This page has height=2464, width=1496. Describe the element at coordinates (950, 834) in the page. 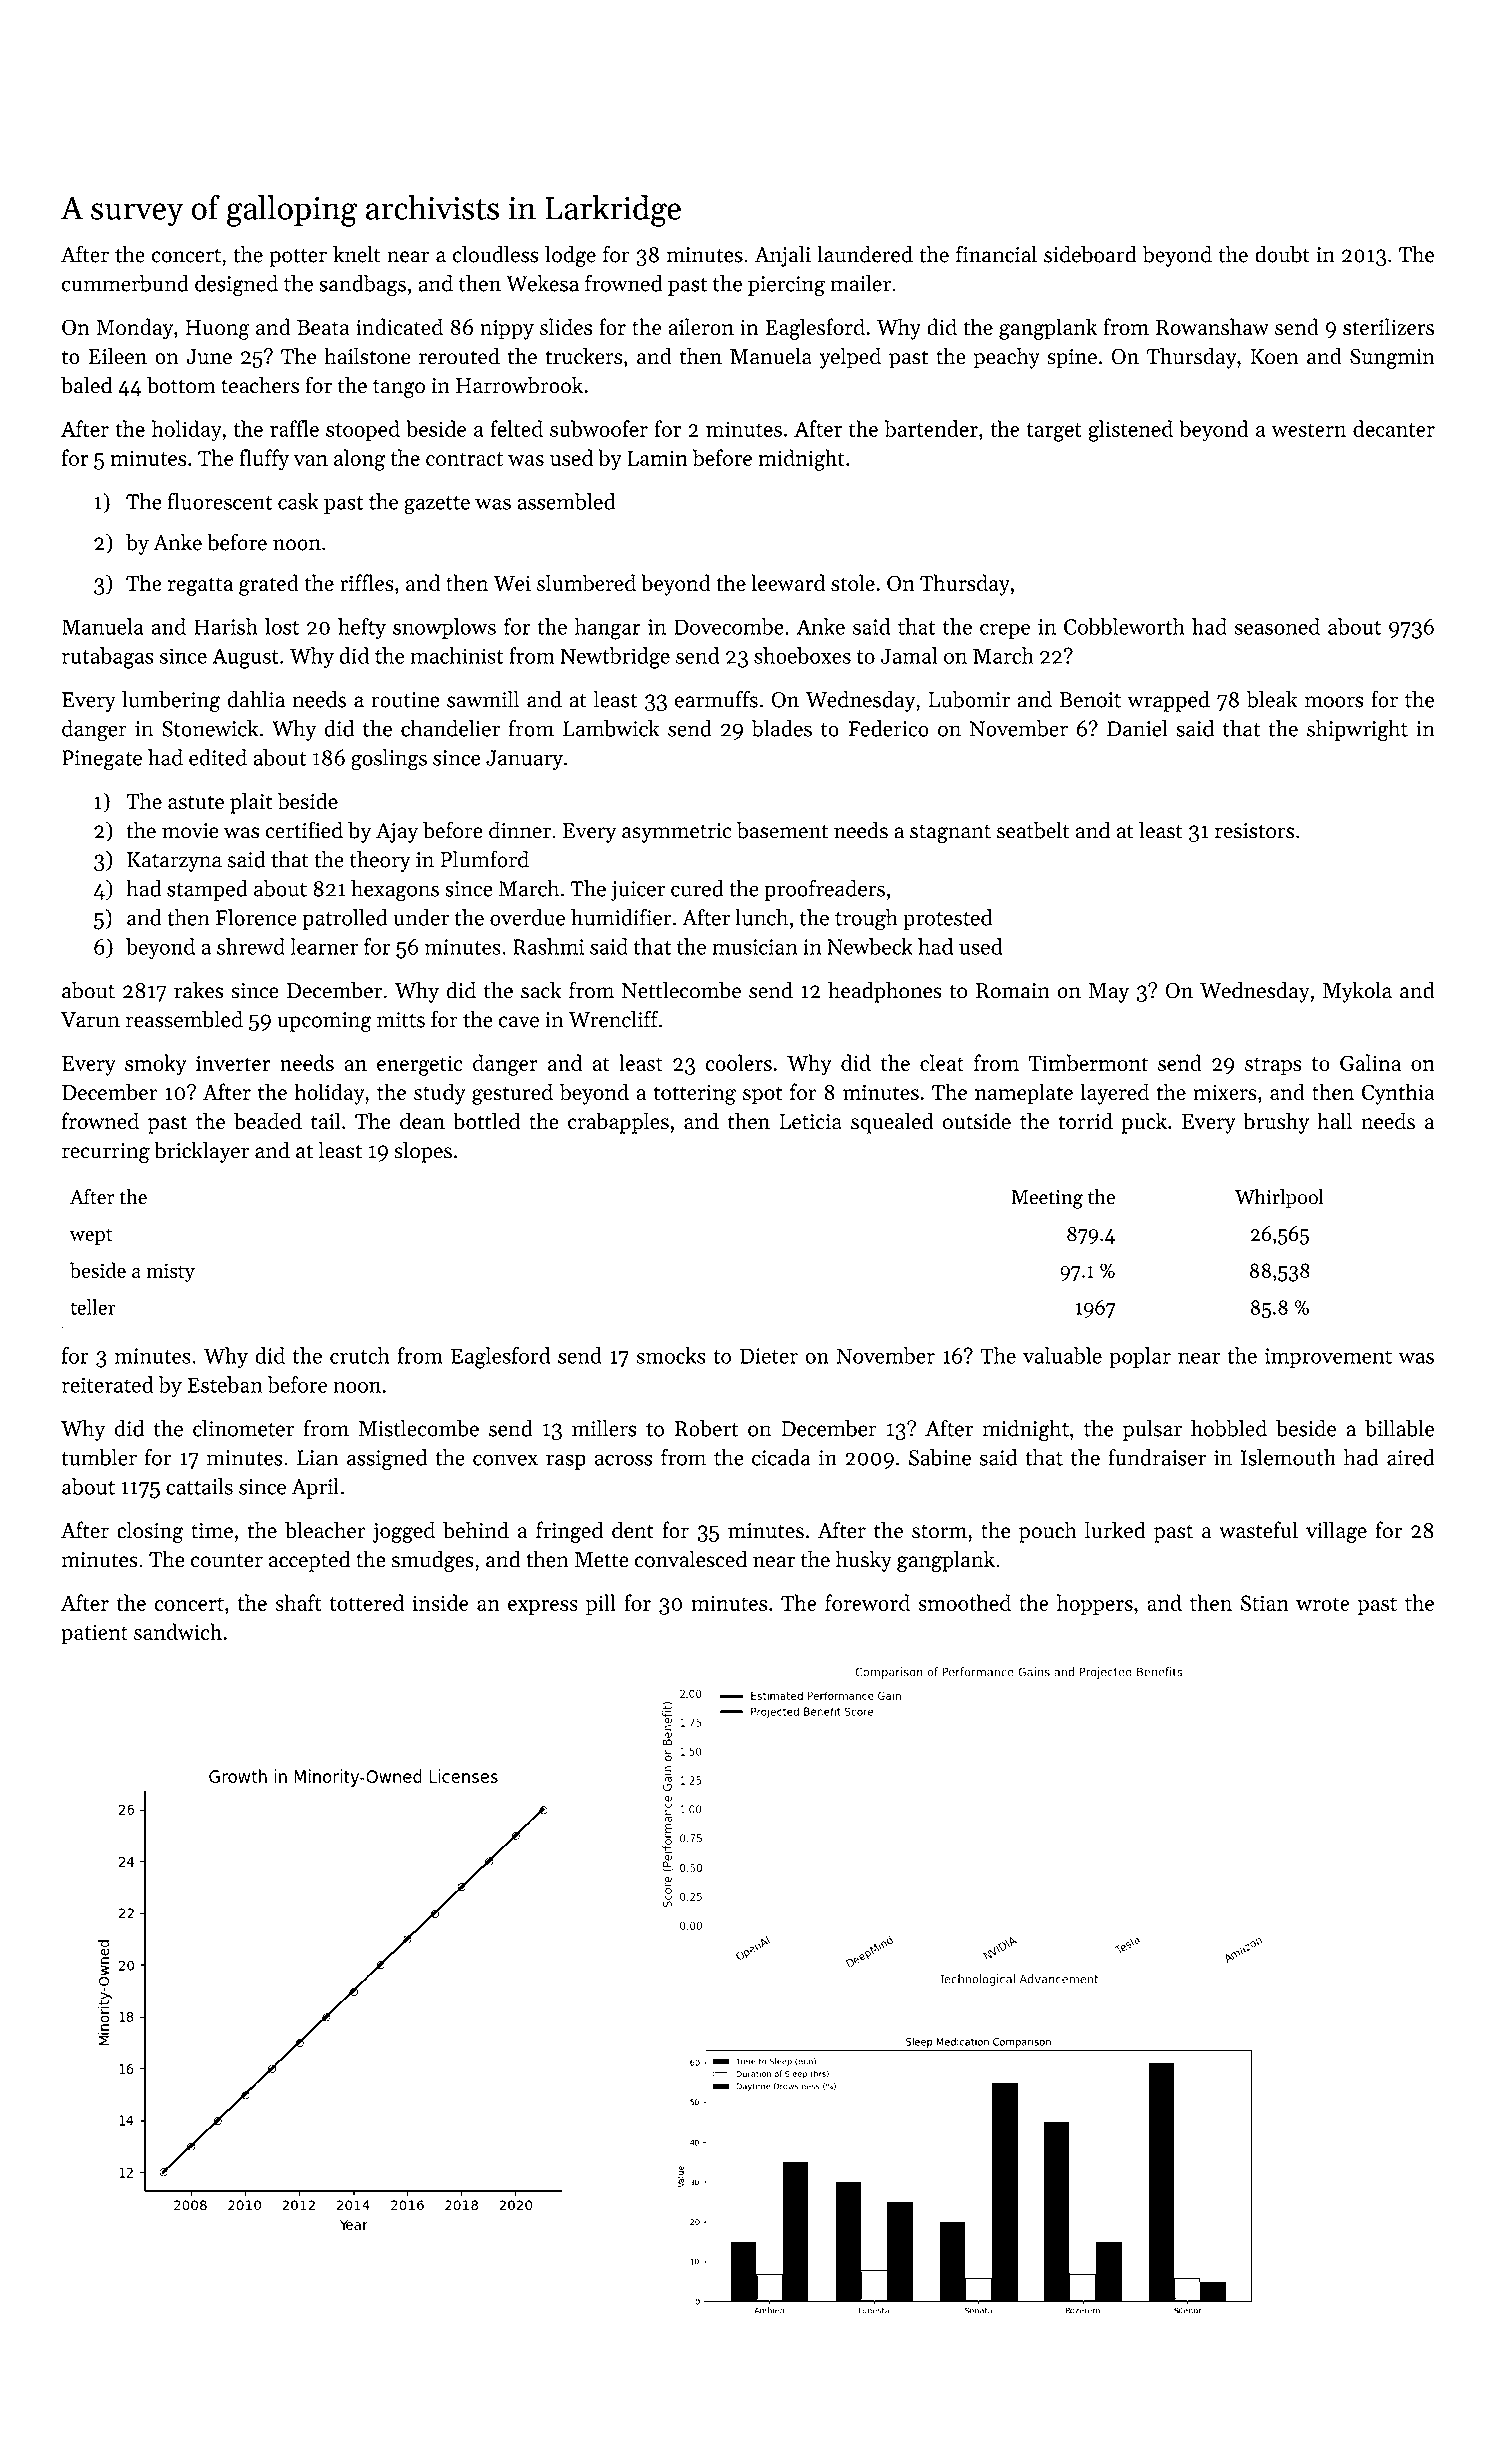

I see `stagnant` at that location.
